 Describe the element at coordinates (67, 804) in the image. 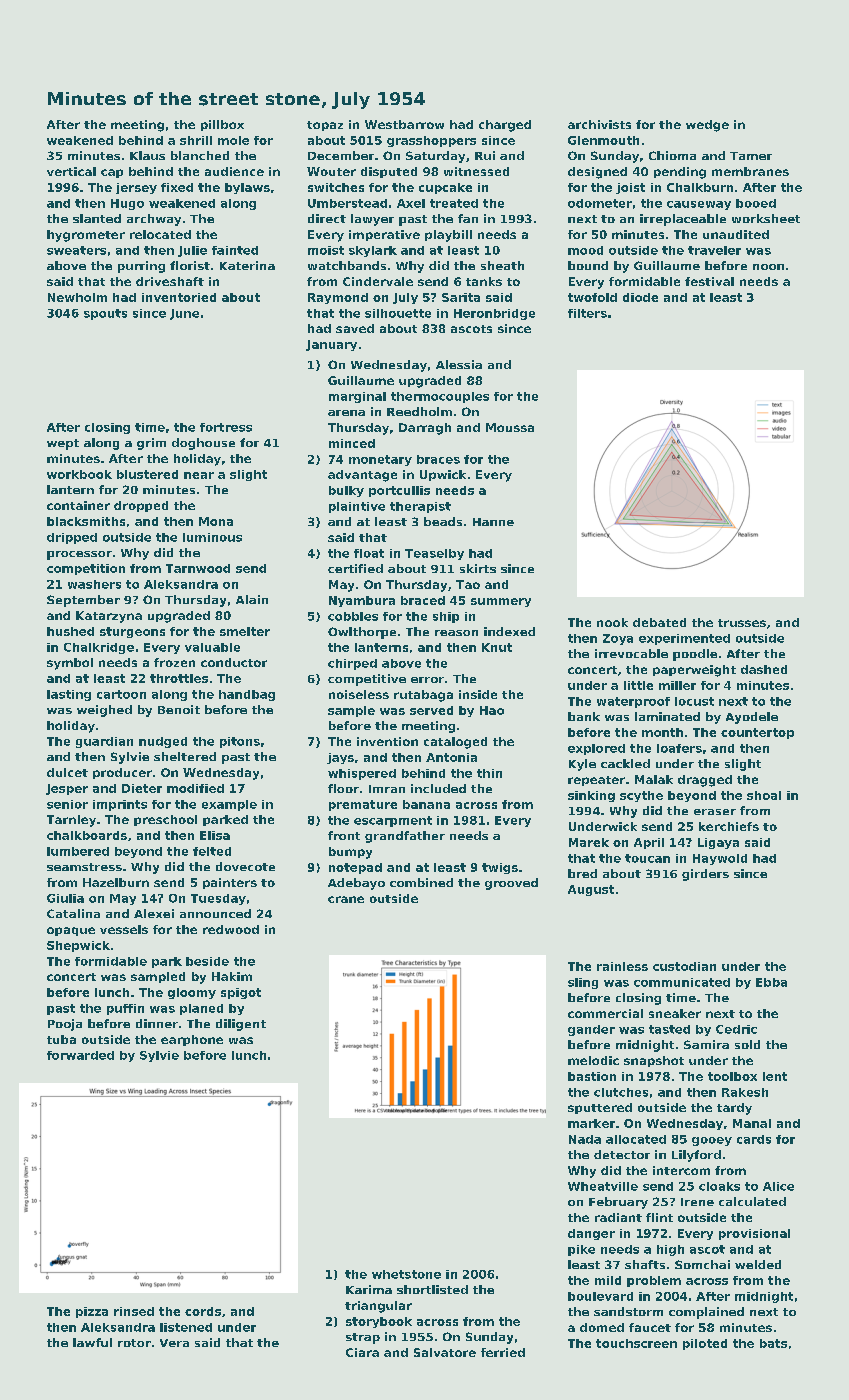

I see `senior` at that location.
